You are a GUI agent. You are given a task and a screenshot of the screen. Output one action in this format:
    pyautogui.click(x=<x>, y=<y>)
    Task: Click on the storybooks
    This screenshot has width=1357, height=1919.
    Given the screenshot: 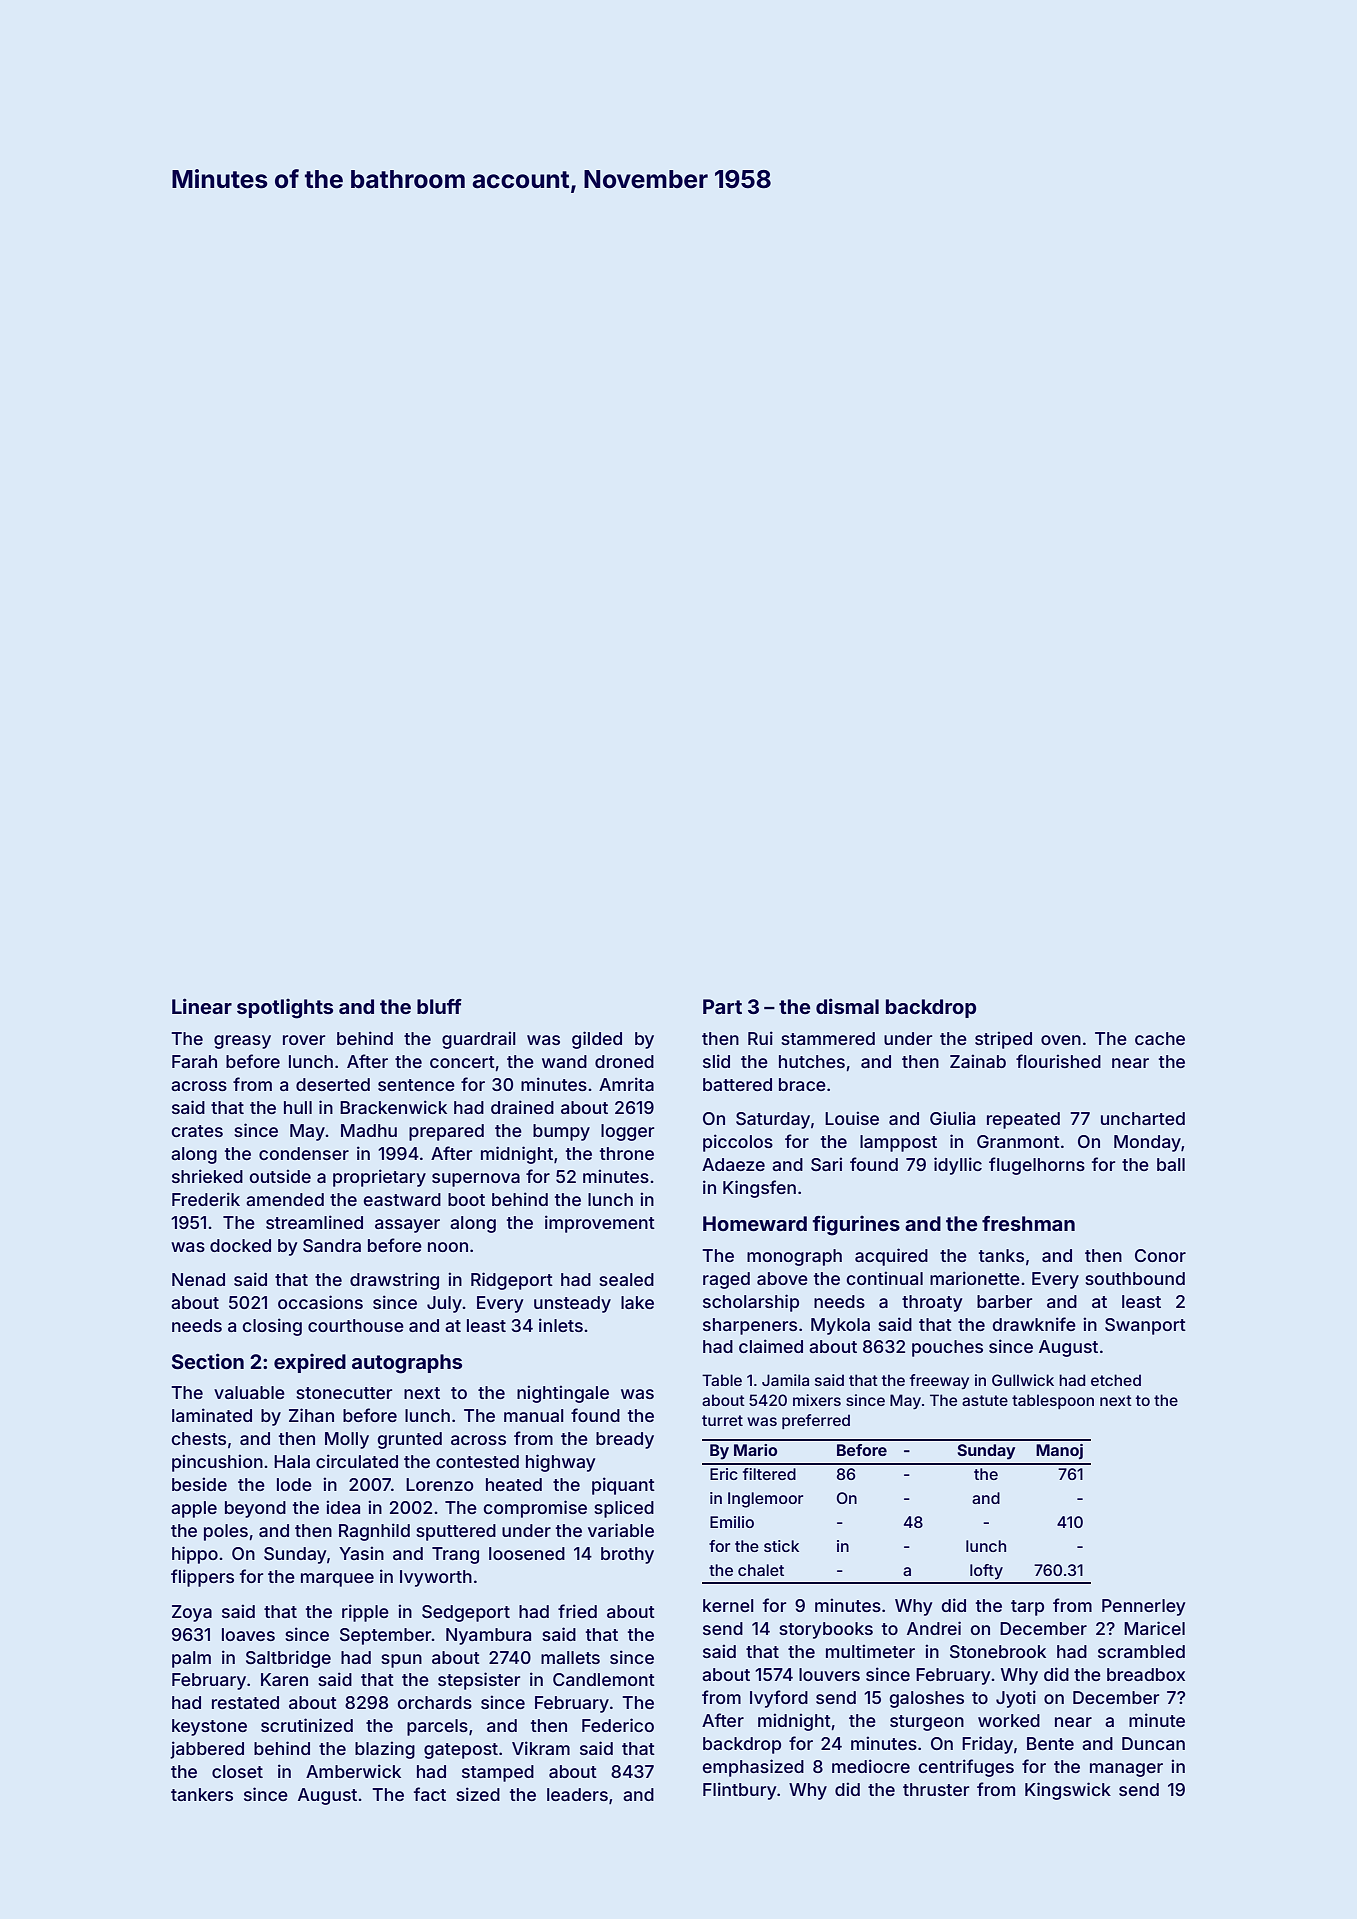 What is the action you would take?
    pyautogui.click(x=826, y=1630)
